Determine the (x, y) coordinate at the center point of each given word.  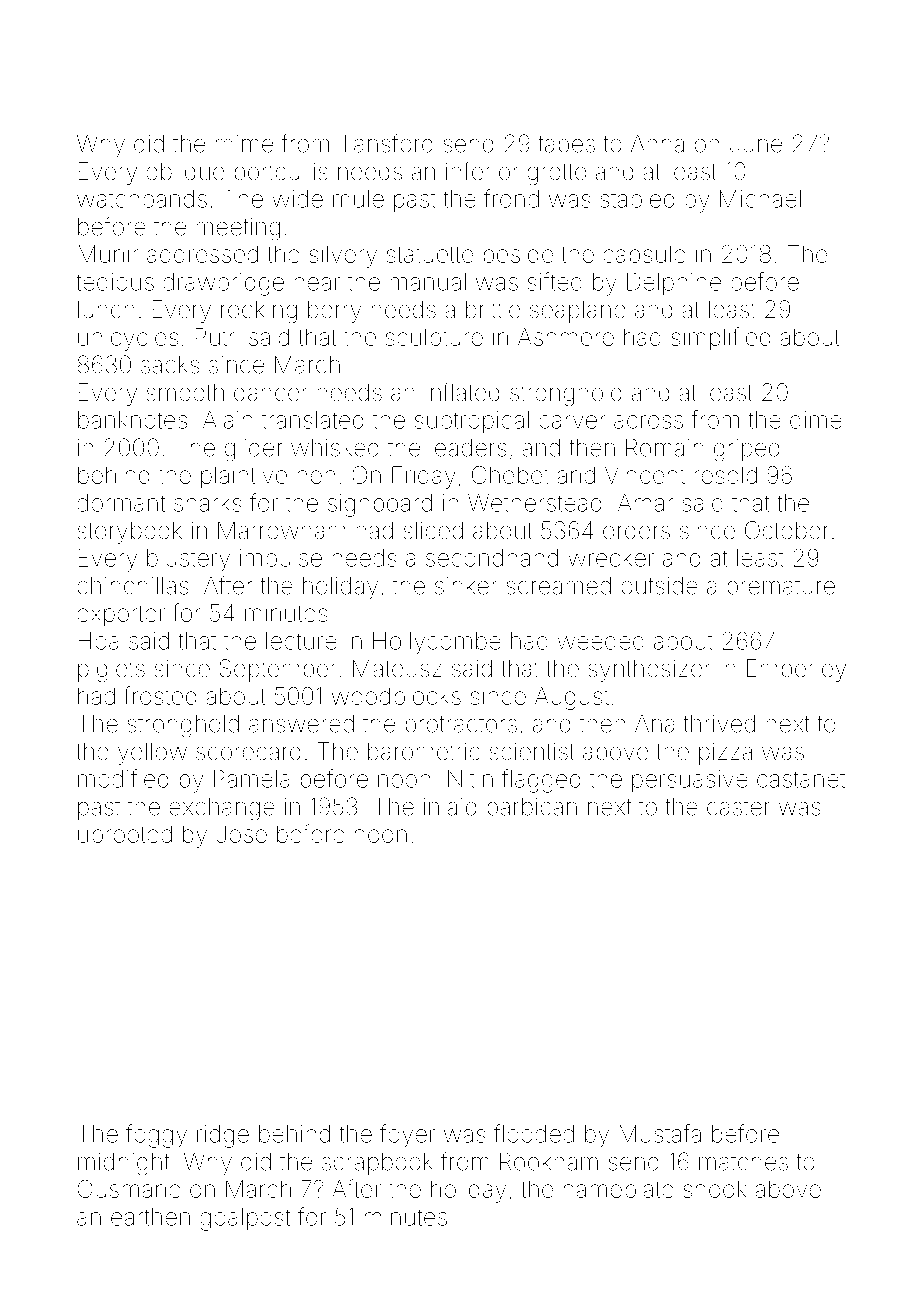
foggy (156, 1136)
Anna (657, 143)
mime (244, 144)
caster (738, 807)
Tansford (386, 143)
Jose (241, 834)
